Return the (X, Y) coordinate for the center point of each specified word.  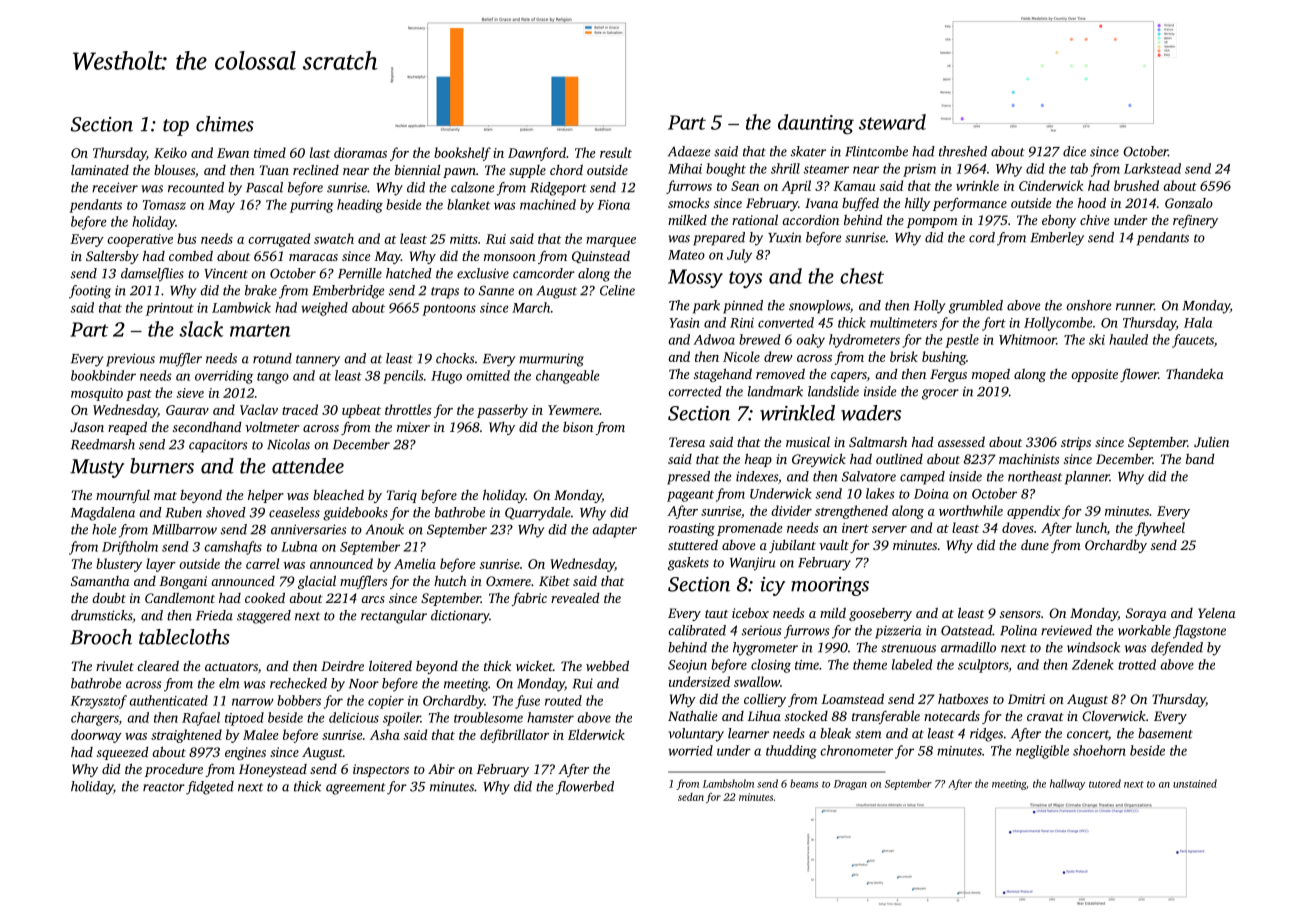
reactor (164, 787)
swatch (334, 238)
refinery (1195, 221)
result (616, 152)
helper (266, 496)
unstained (1195, 783)
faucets (1193, 341)
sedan (691, 797)
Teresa (687, 442)
